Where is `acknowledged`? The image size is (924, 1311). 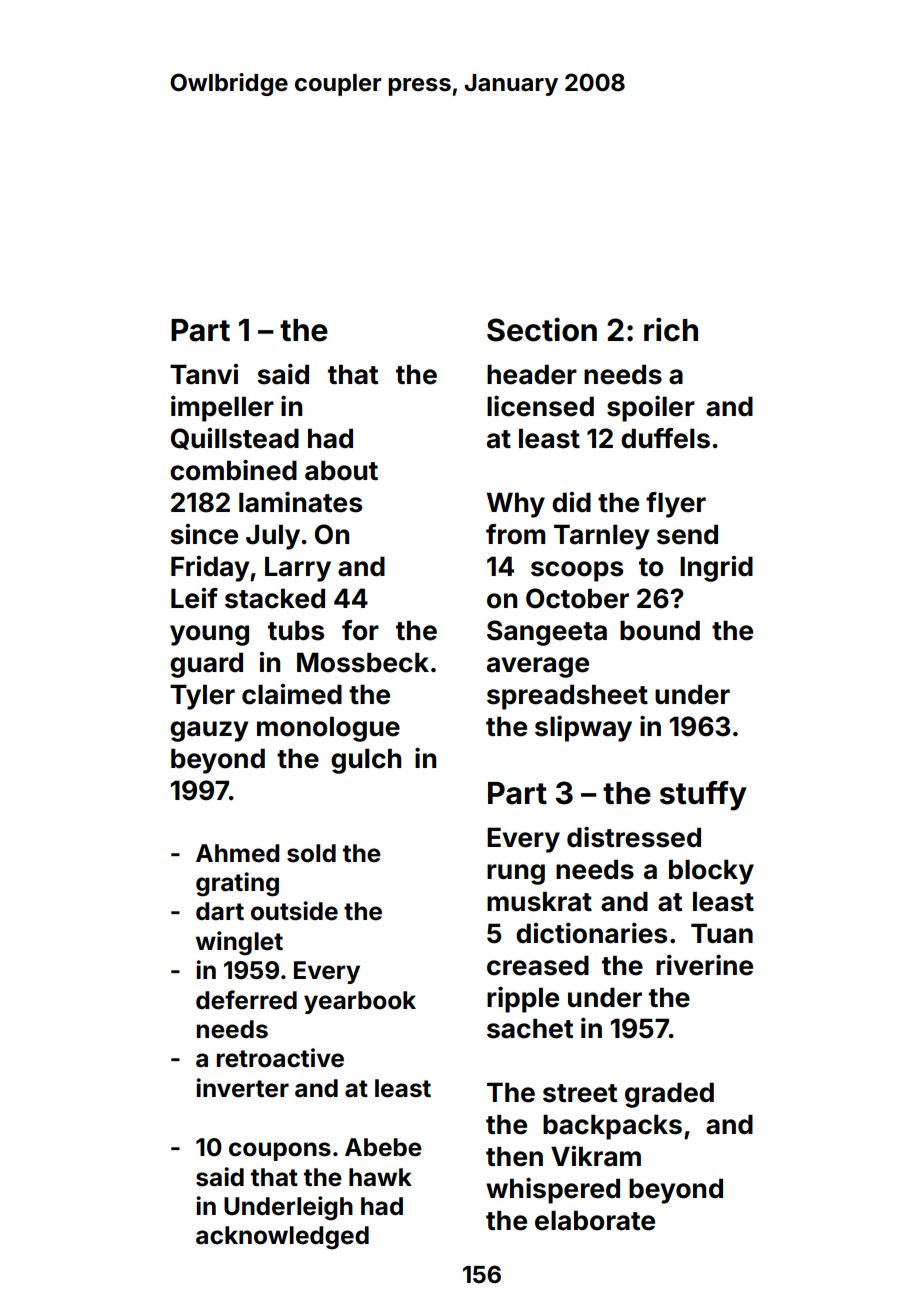
acknowledged is located at coordinates (282, 1238).
